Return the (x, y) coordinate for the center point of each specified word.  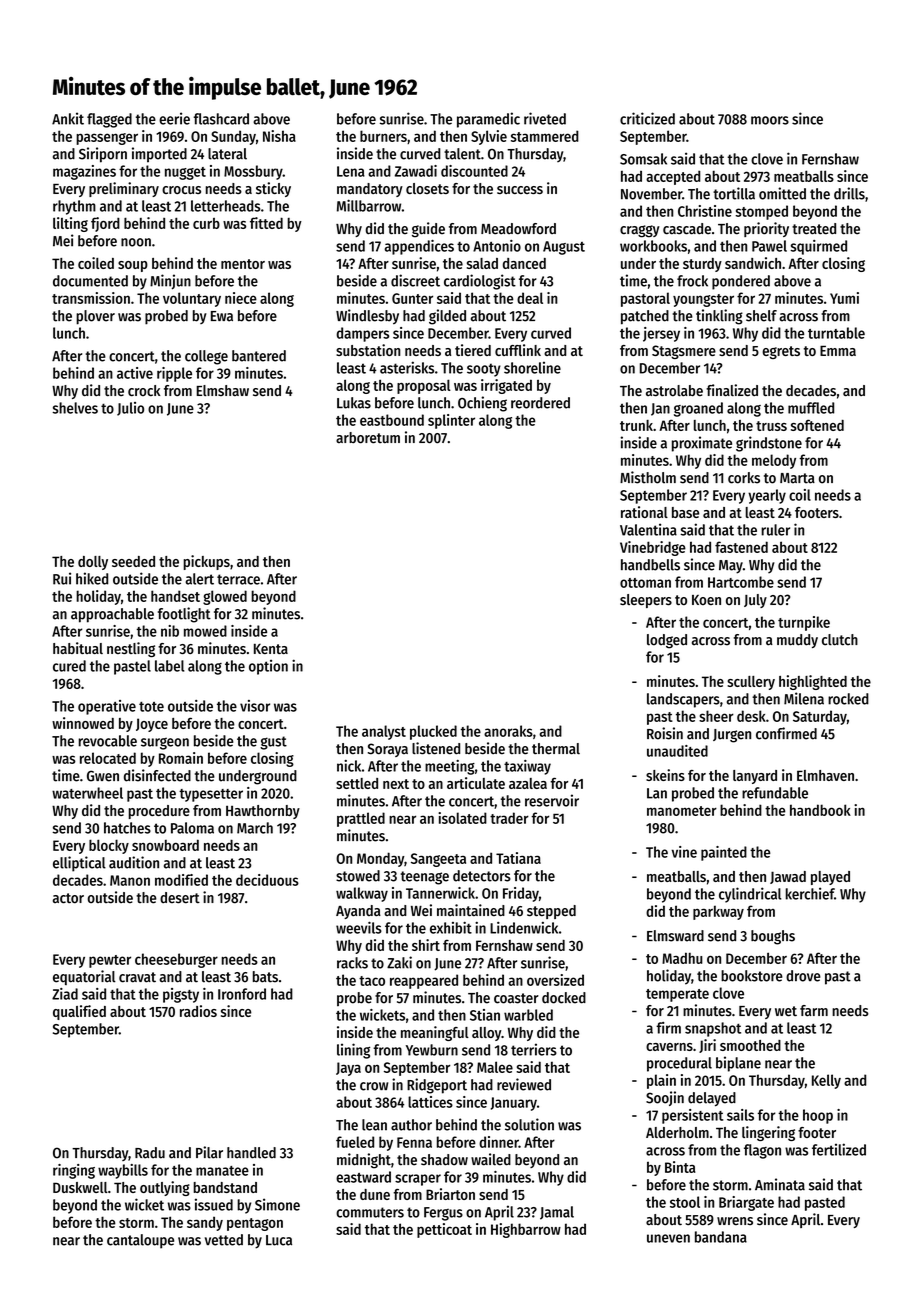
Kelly (826, 1081)
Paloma (192, 828)
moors (770, 120)
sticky (273, 189)
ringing (74, 1171)
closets (427, 188)
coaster (516, 998)
